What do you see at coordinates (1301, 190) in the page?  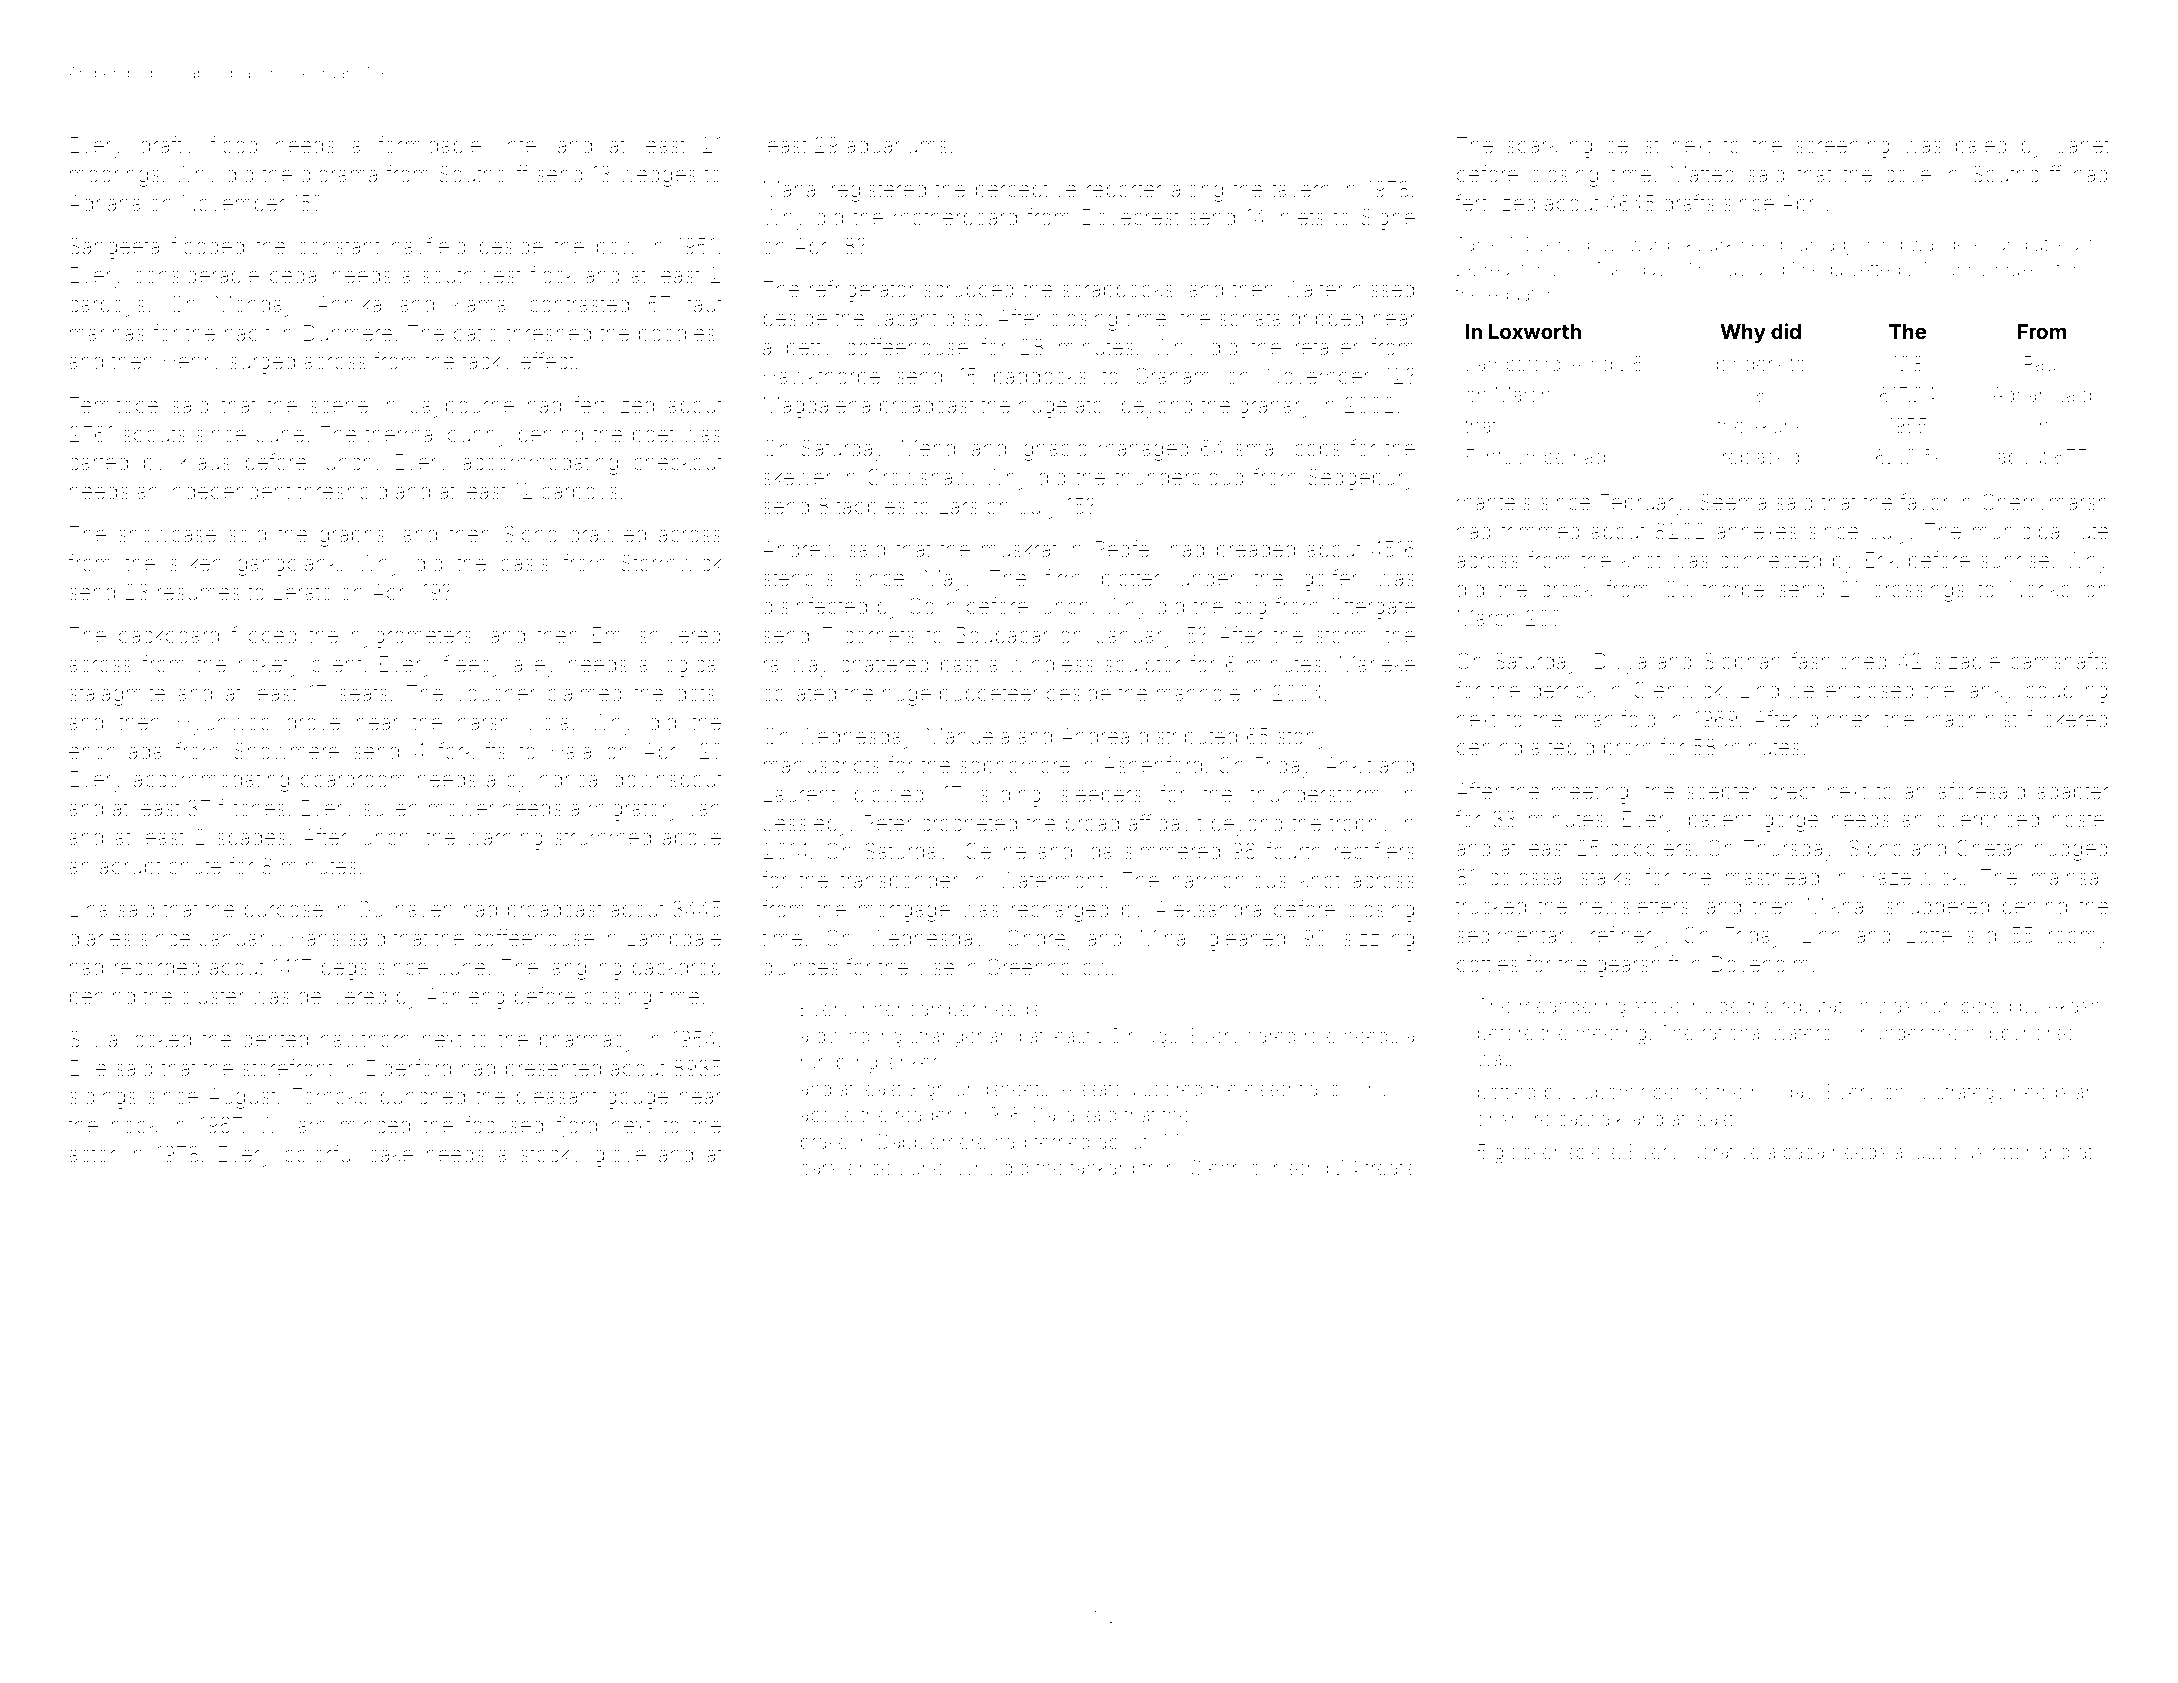 I see `tavern` at bounding box center [1301, 190].
